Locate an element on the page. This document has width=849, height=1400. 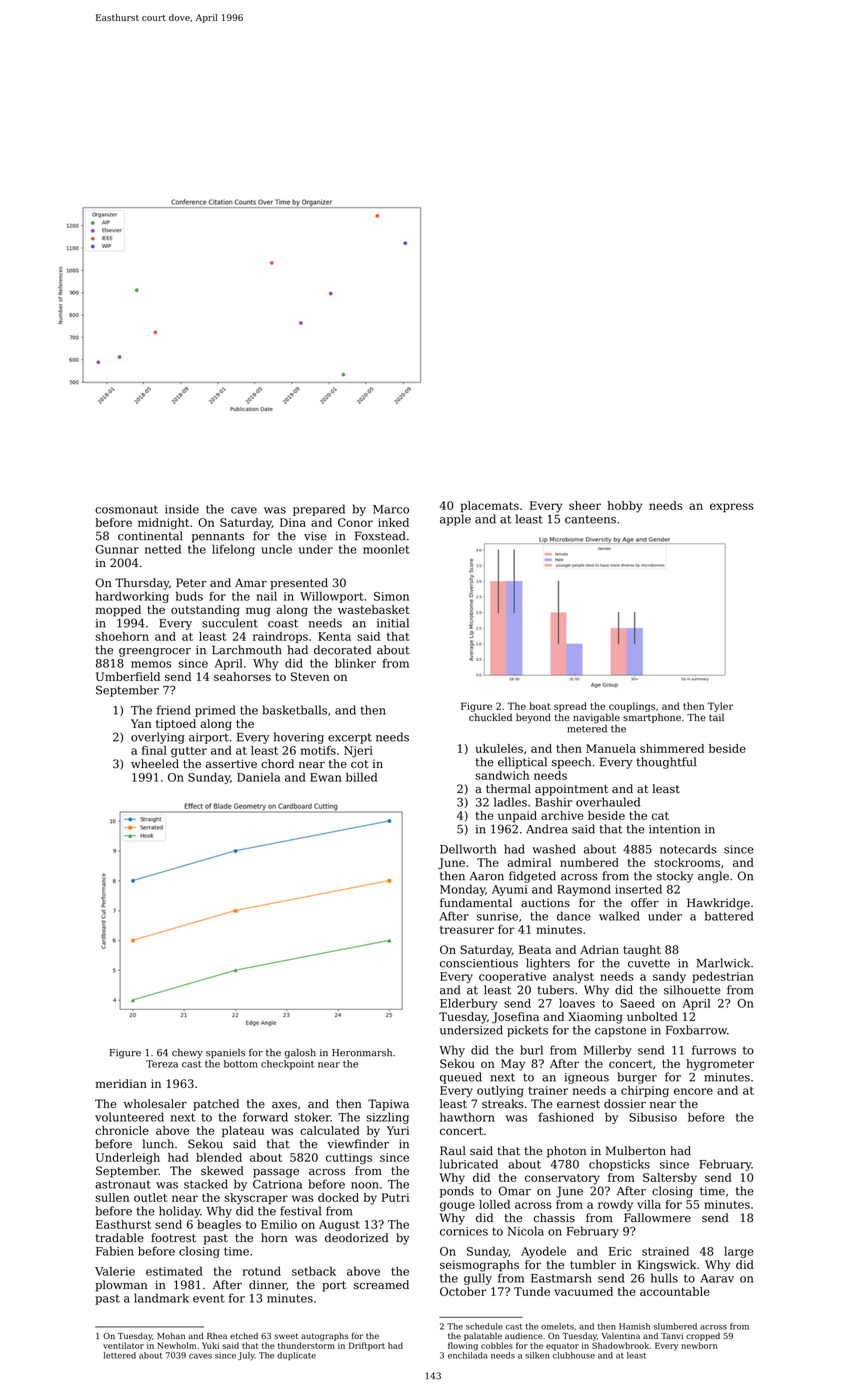
encore is located at coordinates (693, 1091).
